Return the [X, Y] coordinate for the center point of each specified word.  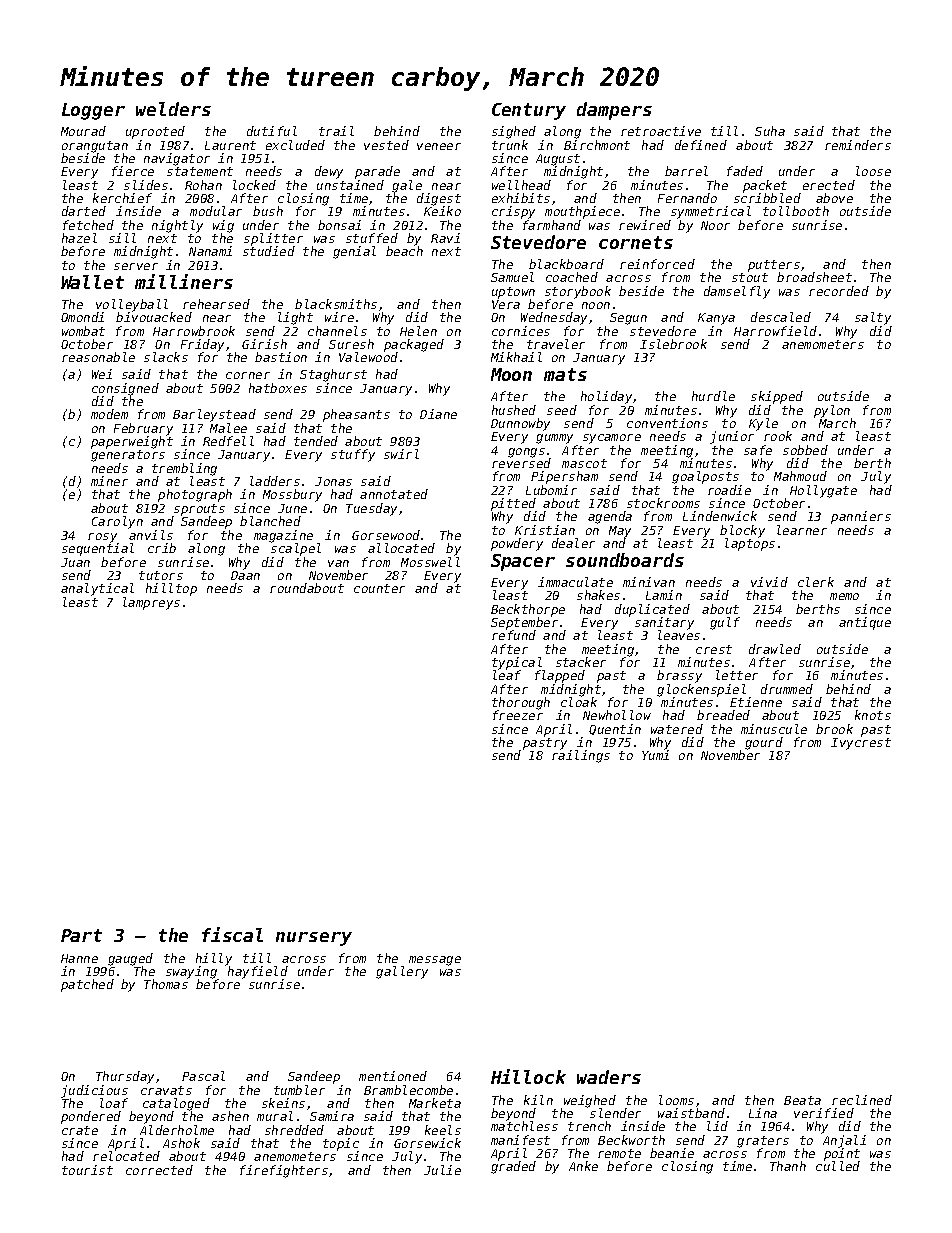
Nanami [210, 251]
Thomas [166, 984]
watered [677, 729]
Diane [438, 414]
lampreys [151, 603]
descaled [781, 317]
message [435, 961]
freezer [518, 715]
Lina [763, 1113]
